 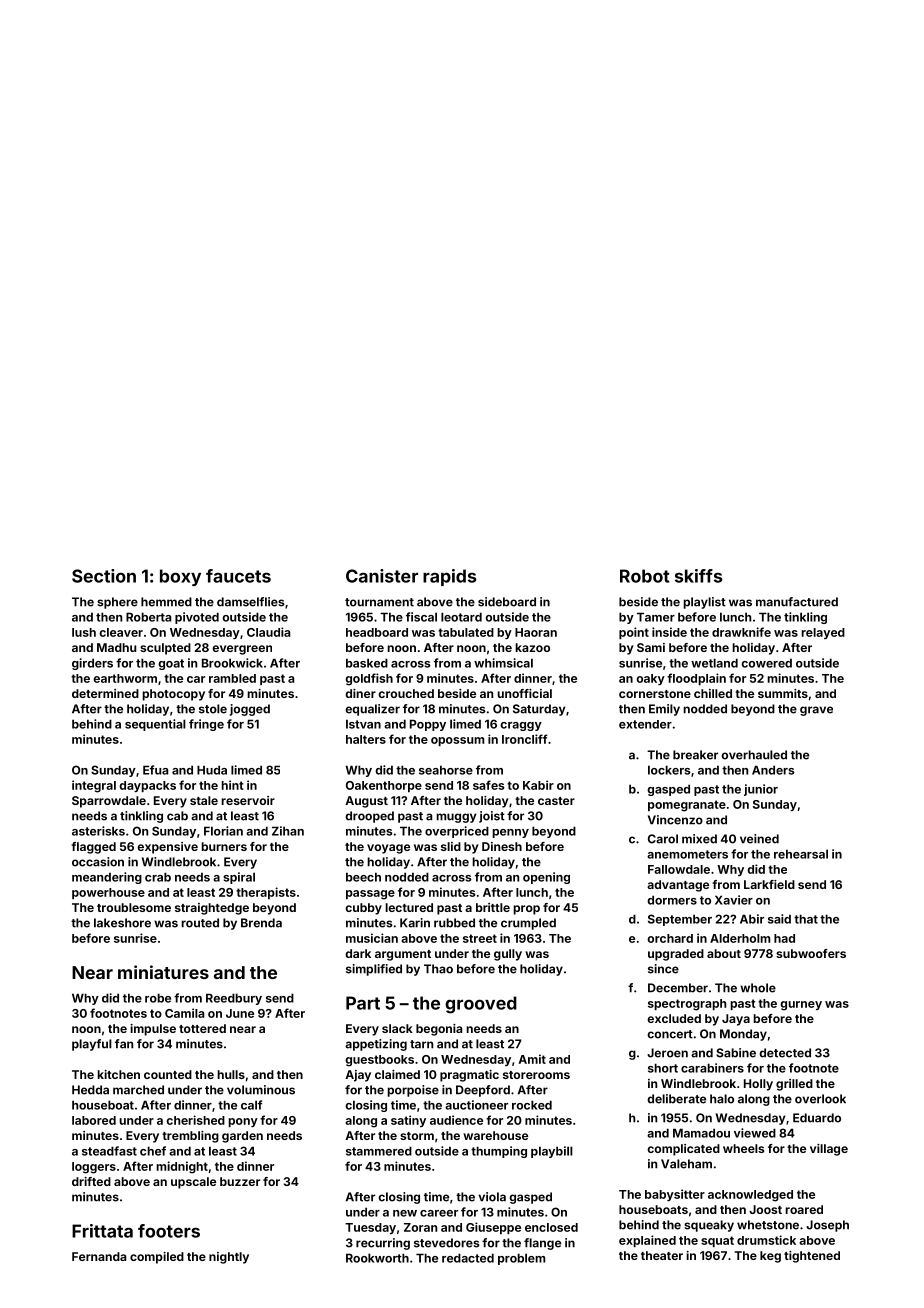 I want to click on Canister, so click(x=382, y=576).
